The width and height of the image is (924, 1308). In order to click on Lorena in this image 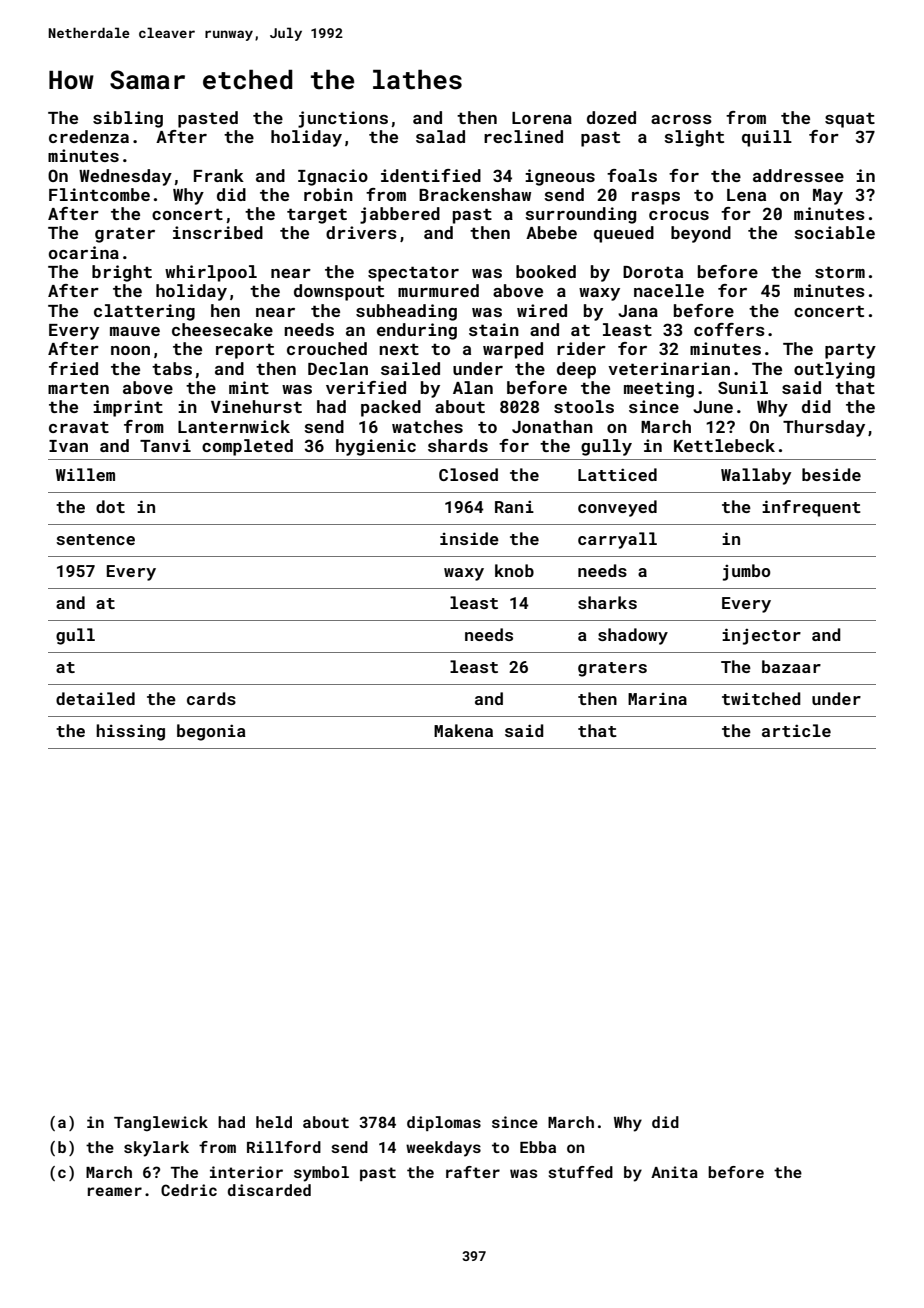, I will do `click(542, 118)`.
